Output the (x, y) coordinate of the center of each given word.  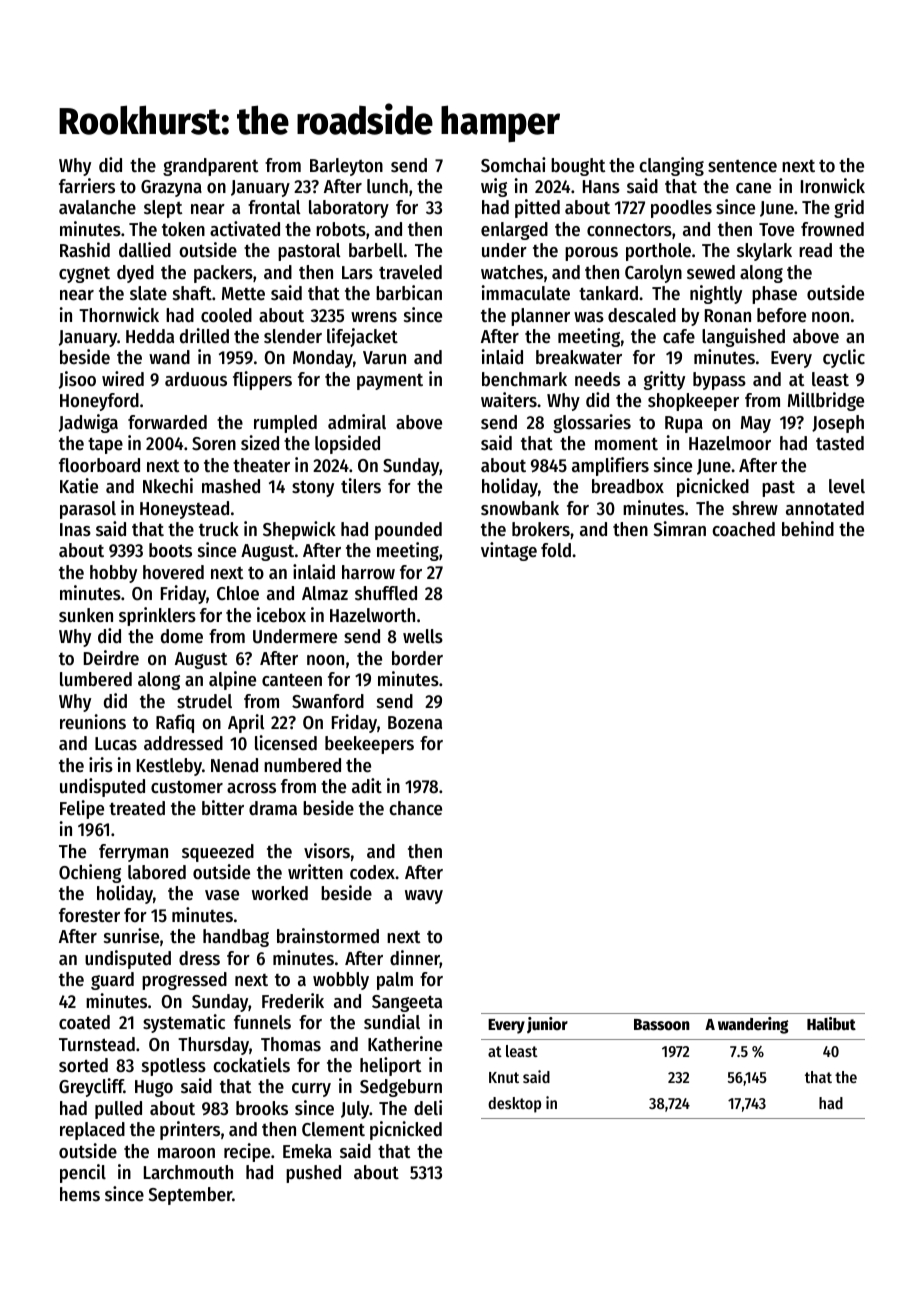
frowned (832, 229)
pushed (313, 1174)
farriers (87, 186)
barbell (376, 250)
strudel (204, 701)
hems (80, 1194)
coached (743, 529)
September (190, 1196)
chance (415, 808)
